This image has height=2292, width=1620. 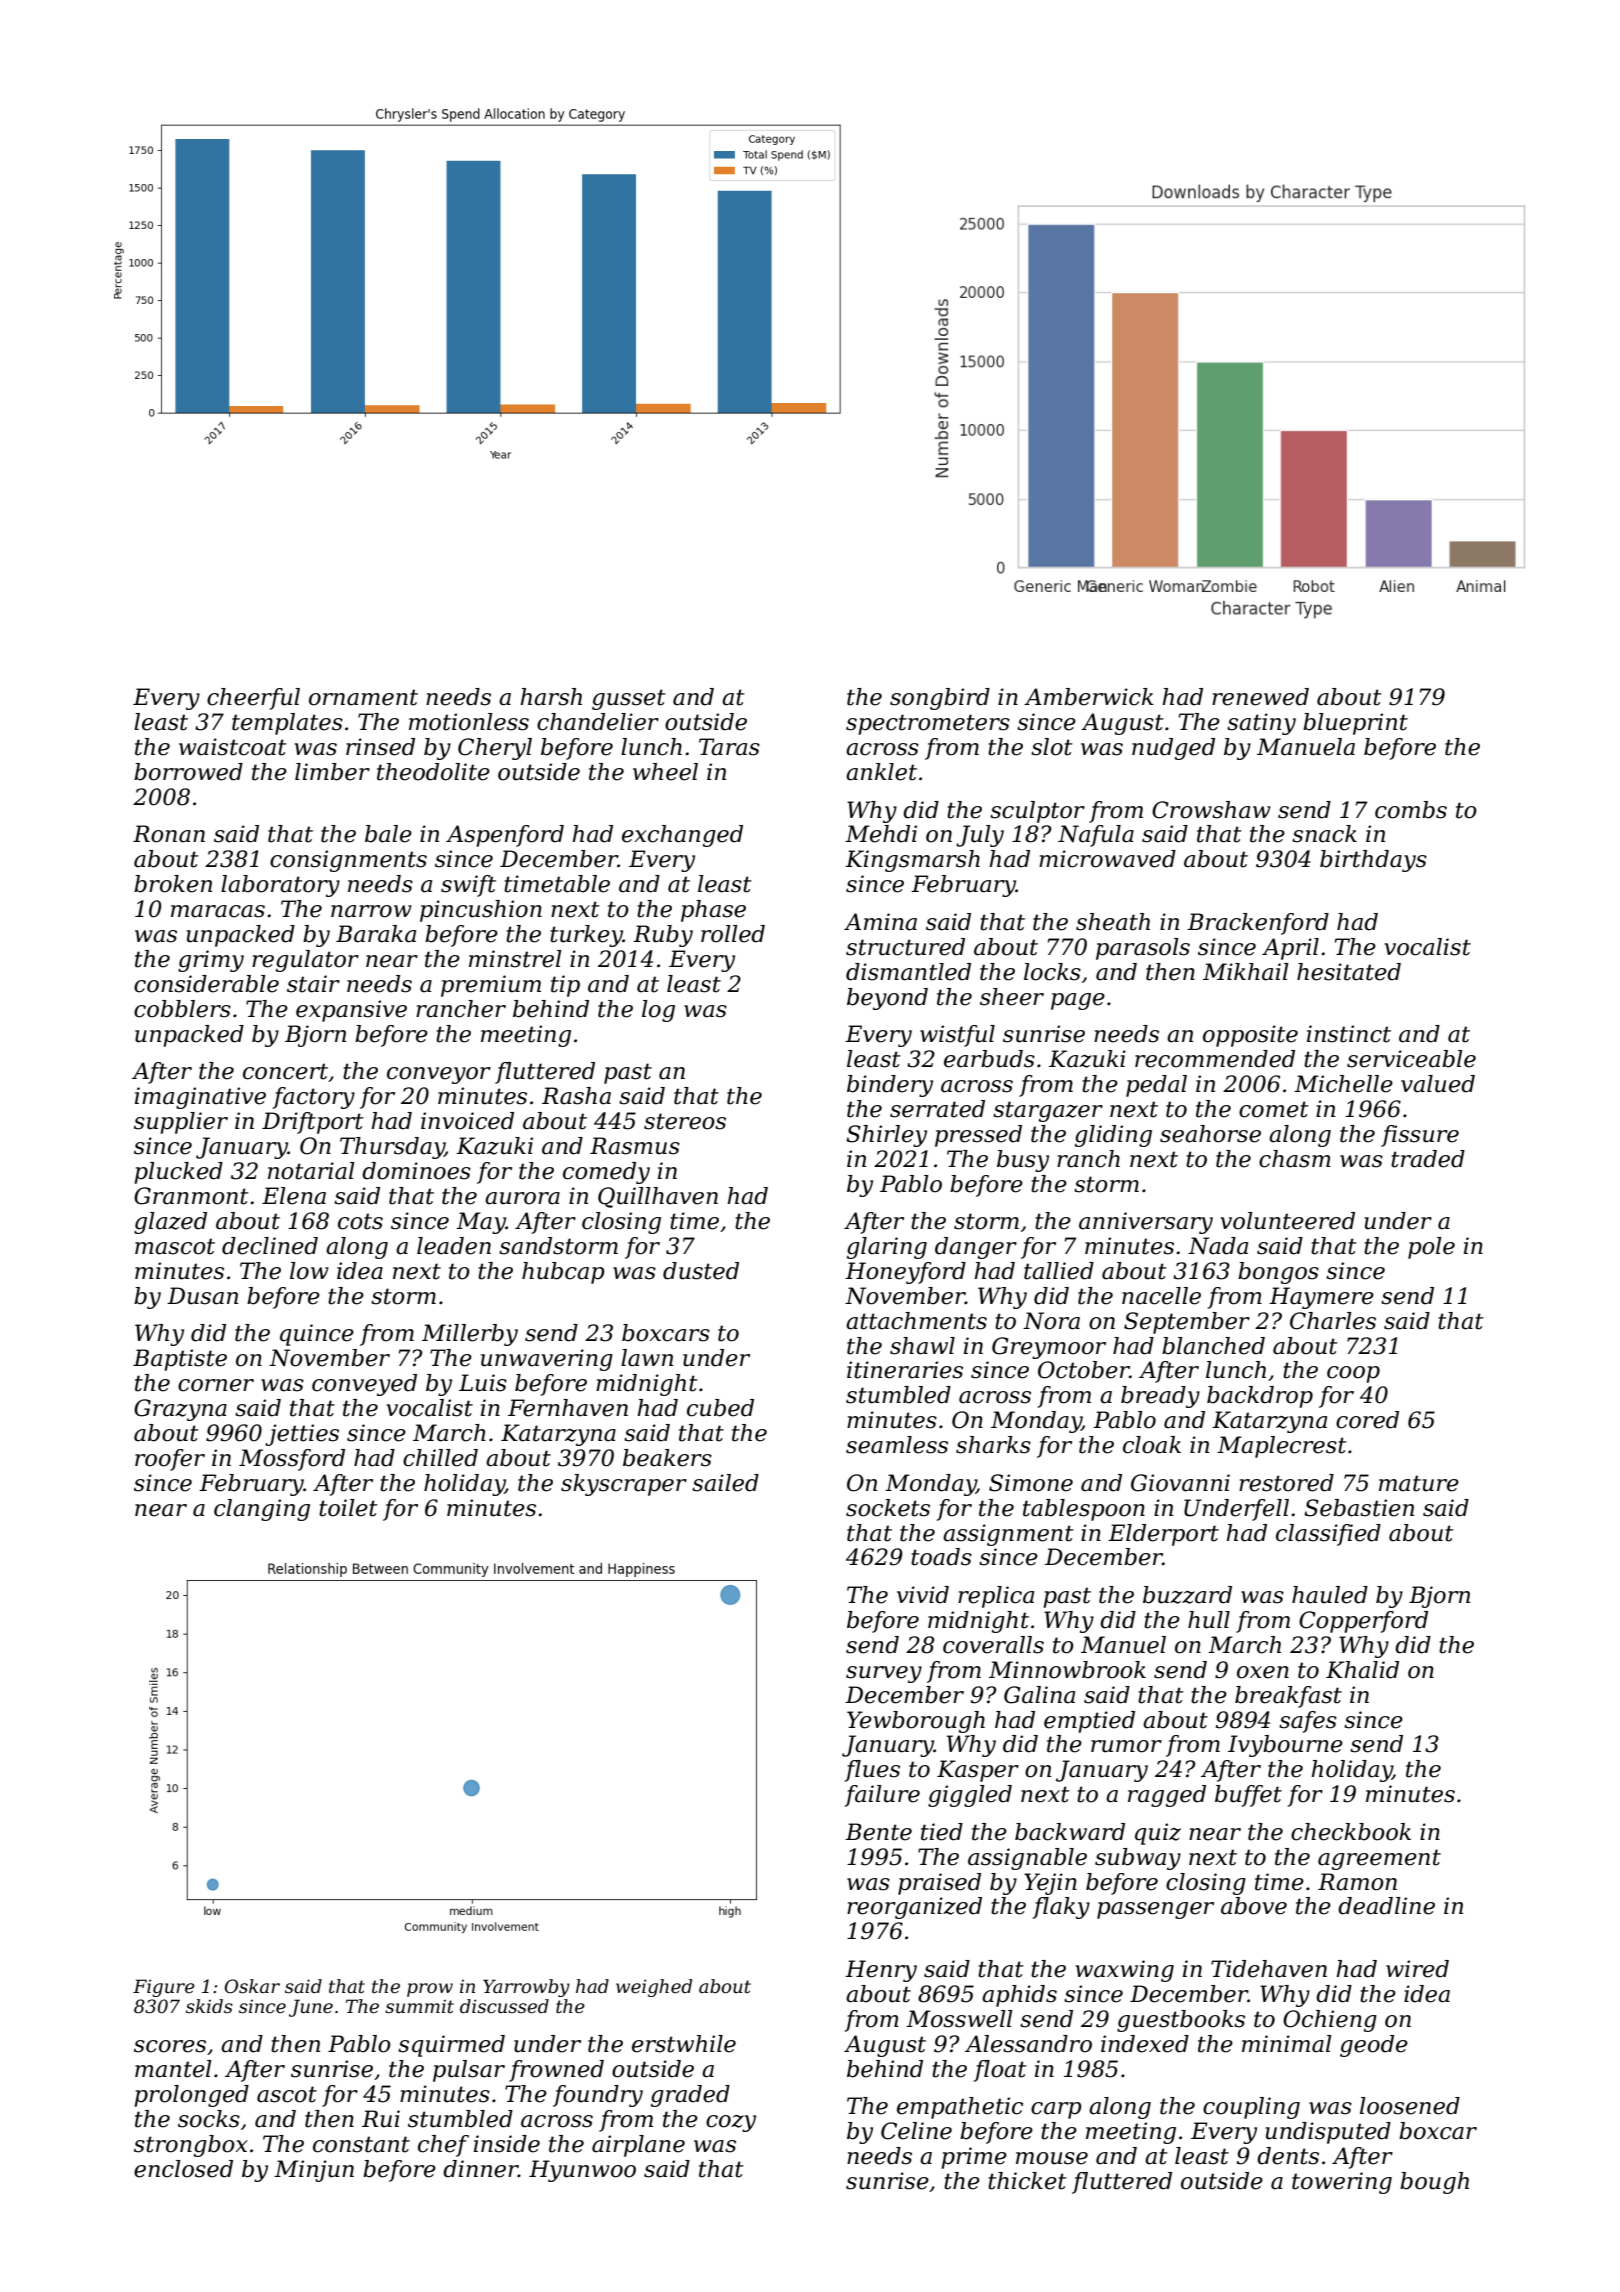 I want to click on busy, so click(x=1023, y=1161).
